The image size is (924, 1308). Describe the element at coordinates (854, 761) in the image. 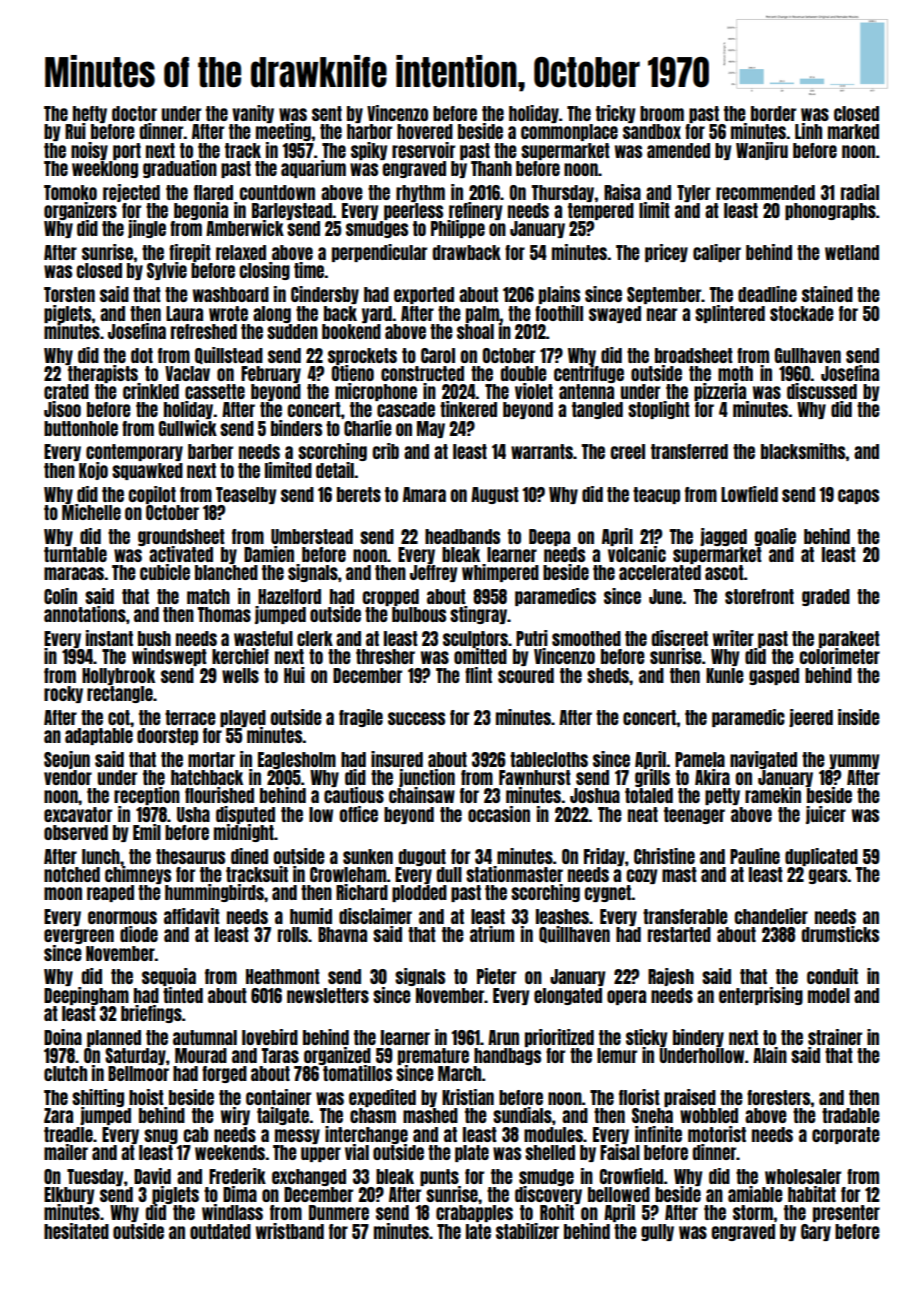

I see `yummy` at that location.
